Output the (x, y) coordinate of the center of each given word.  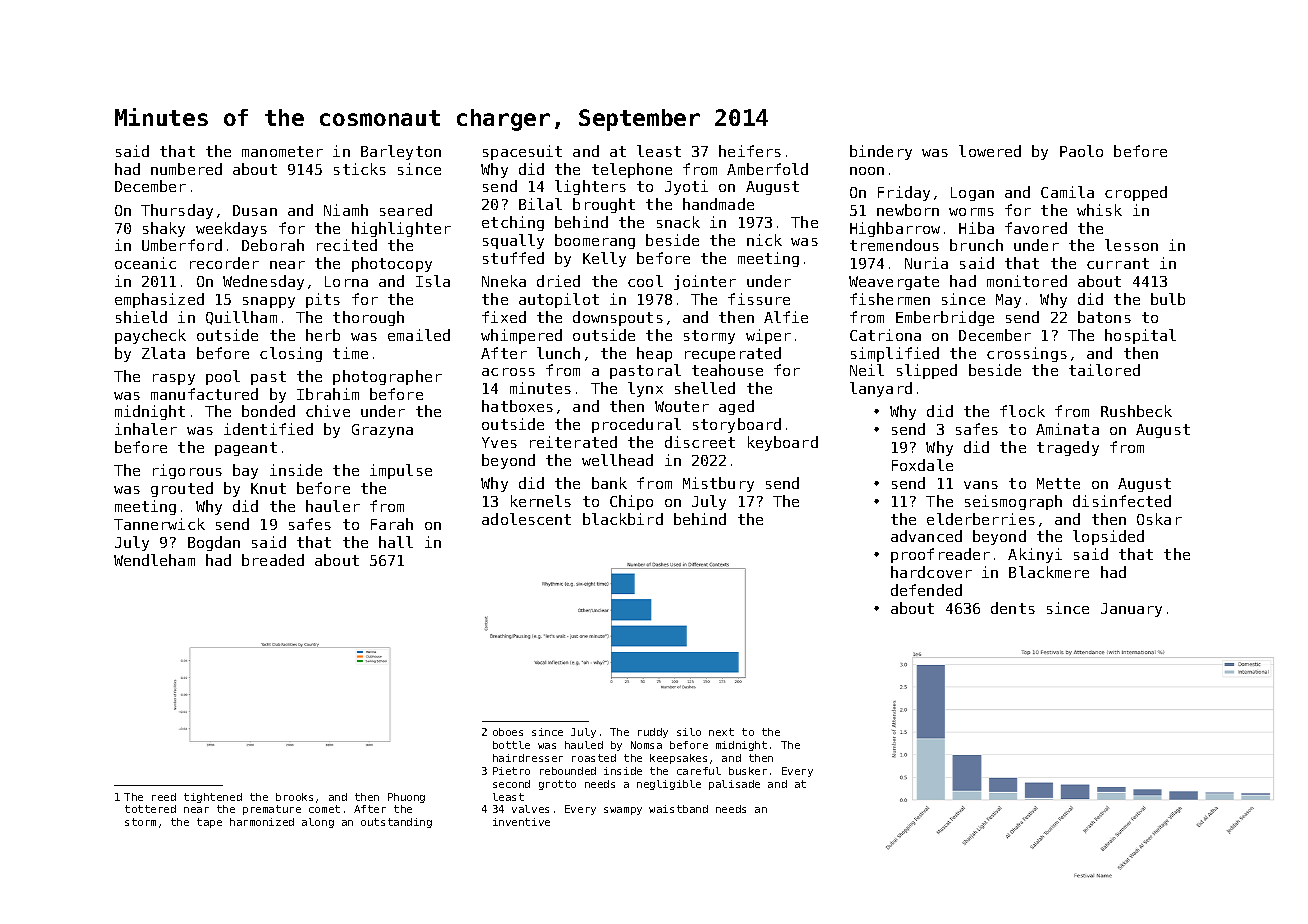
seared (406, 210)
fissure (759, 299)
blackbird (623, 519)
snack (678, 222)
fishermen (890, 299)
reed (164, 797)
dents (1013, 608)
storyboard (737, 425)
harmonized (262, 822)
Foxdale (922, 465)
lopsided (1108, 537)
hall (396, 542)
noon (867, 171)
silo (689, 732)
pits (323, 300)
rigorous (187, 471)
